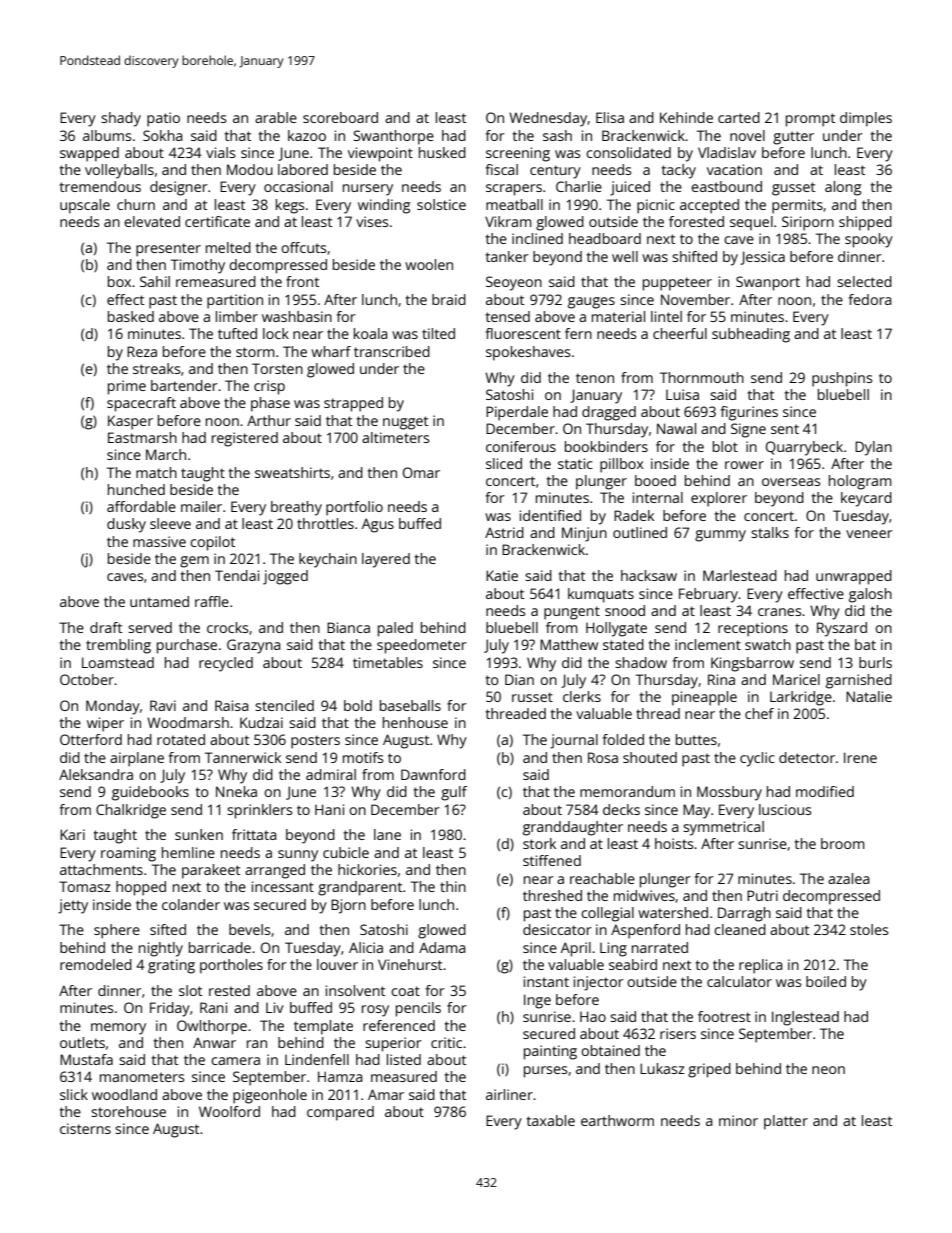  Describe the element at coordinates (378, 525) in the document. I see `Agus` at that location.
